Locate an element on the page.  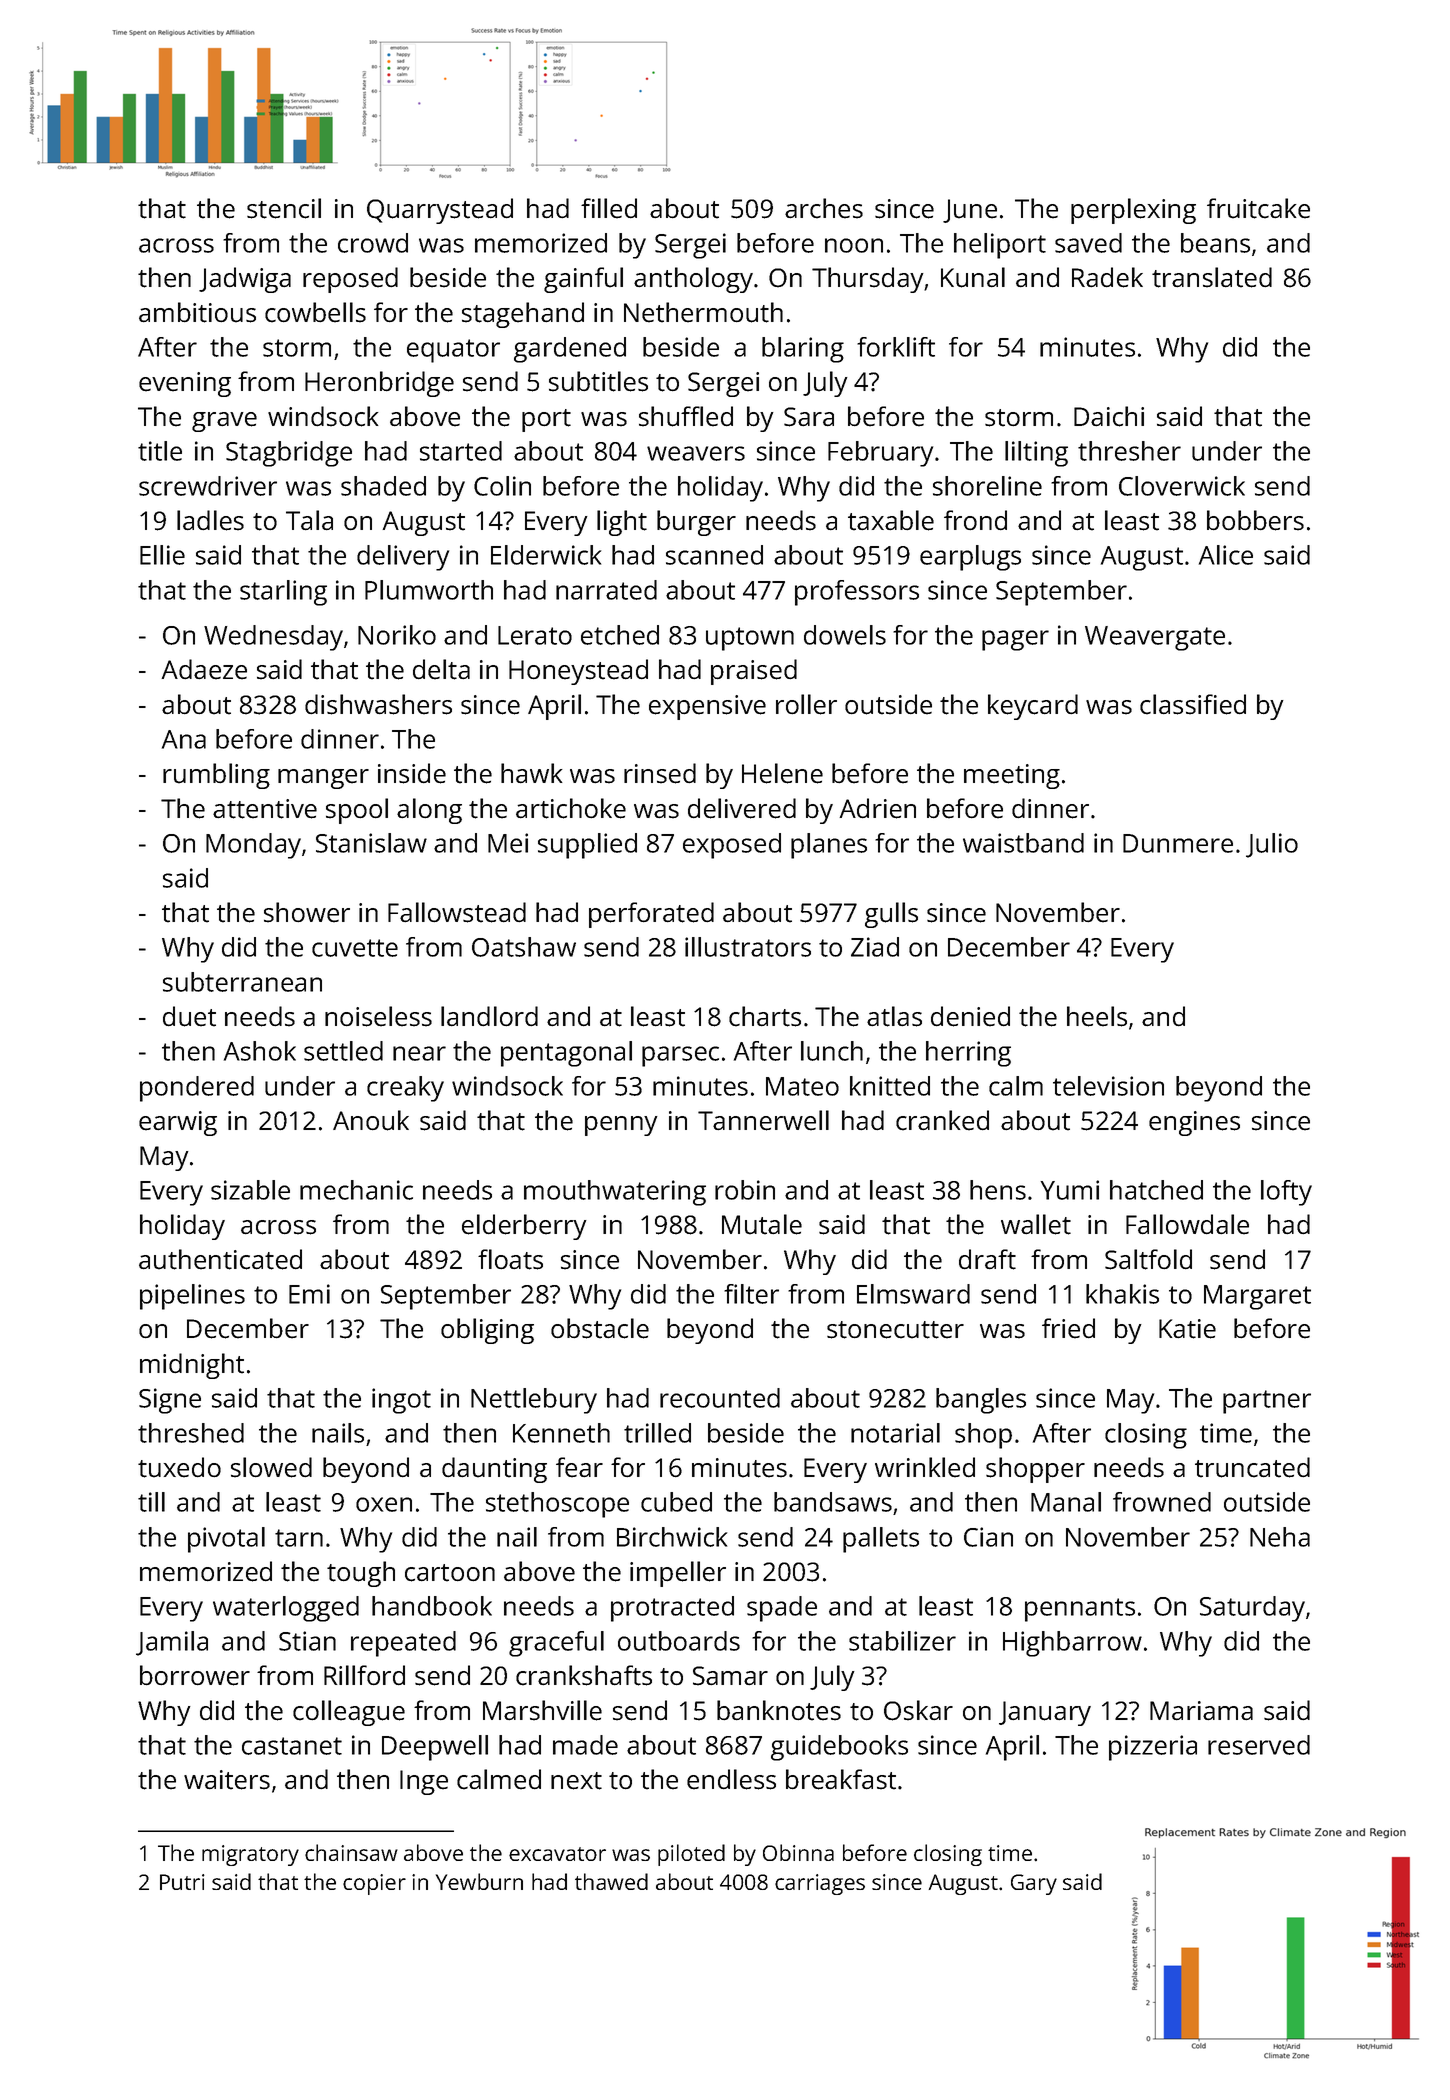
saved is located at coordinates (1088, 243).
